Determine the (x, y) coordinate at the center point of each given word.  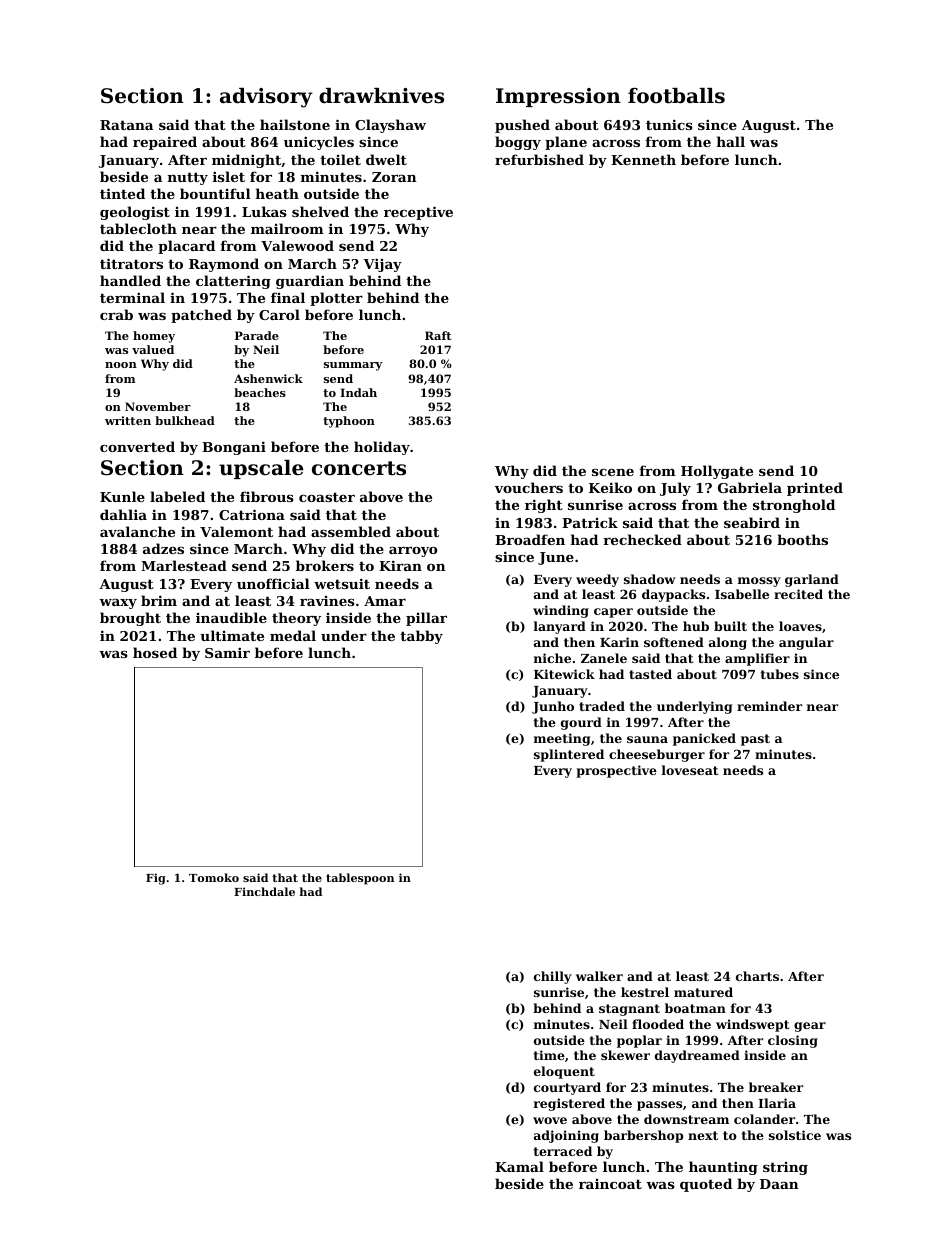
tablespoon (360, 879)
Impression (558, 97)
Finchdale (264, 891)
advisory (266, 98)
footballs (676, 96)
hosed (155, 652)
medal (293, 635)
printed (815, 489)
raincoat (610, 1184)
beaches (260, 392)
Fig (156, 879)
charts (757, 976)
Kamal (519, 1166)
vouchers (529, 487)
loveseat (690, 770)
